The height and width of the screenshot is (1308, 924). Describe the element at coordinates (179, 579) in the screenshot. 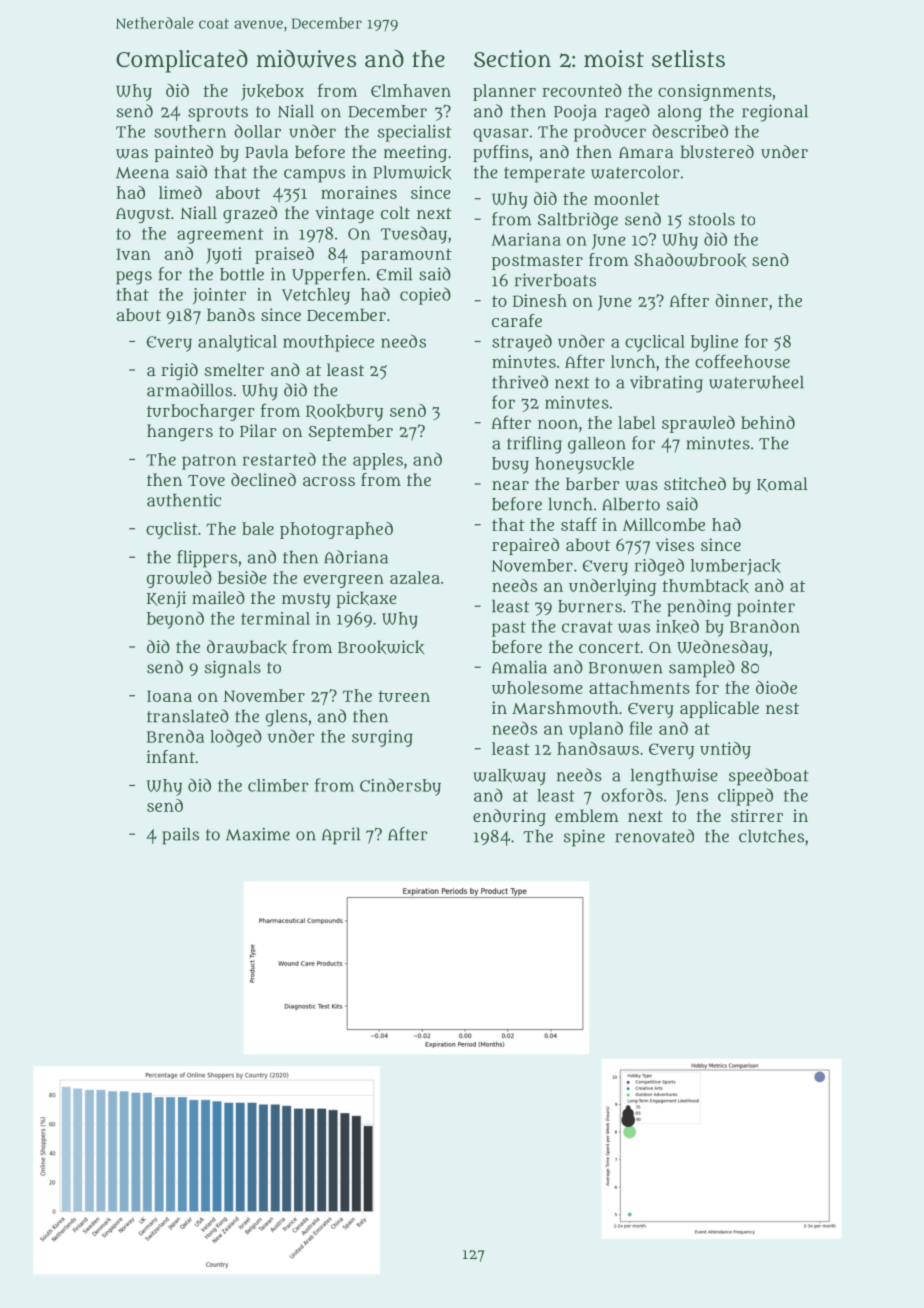

I see `growled` at that location.
